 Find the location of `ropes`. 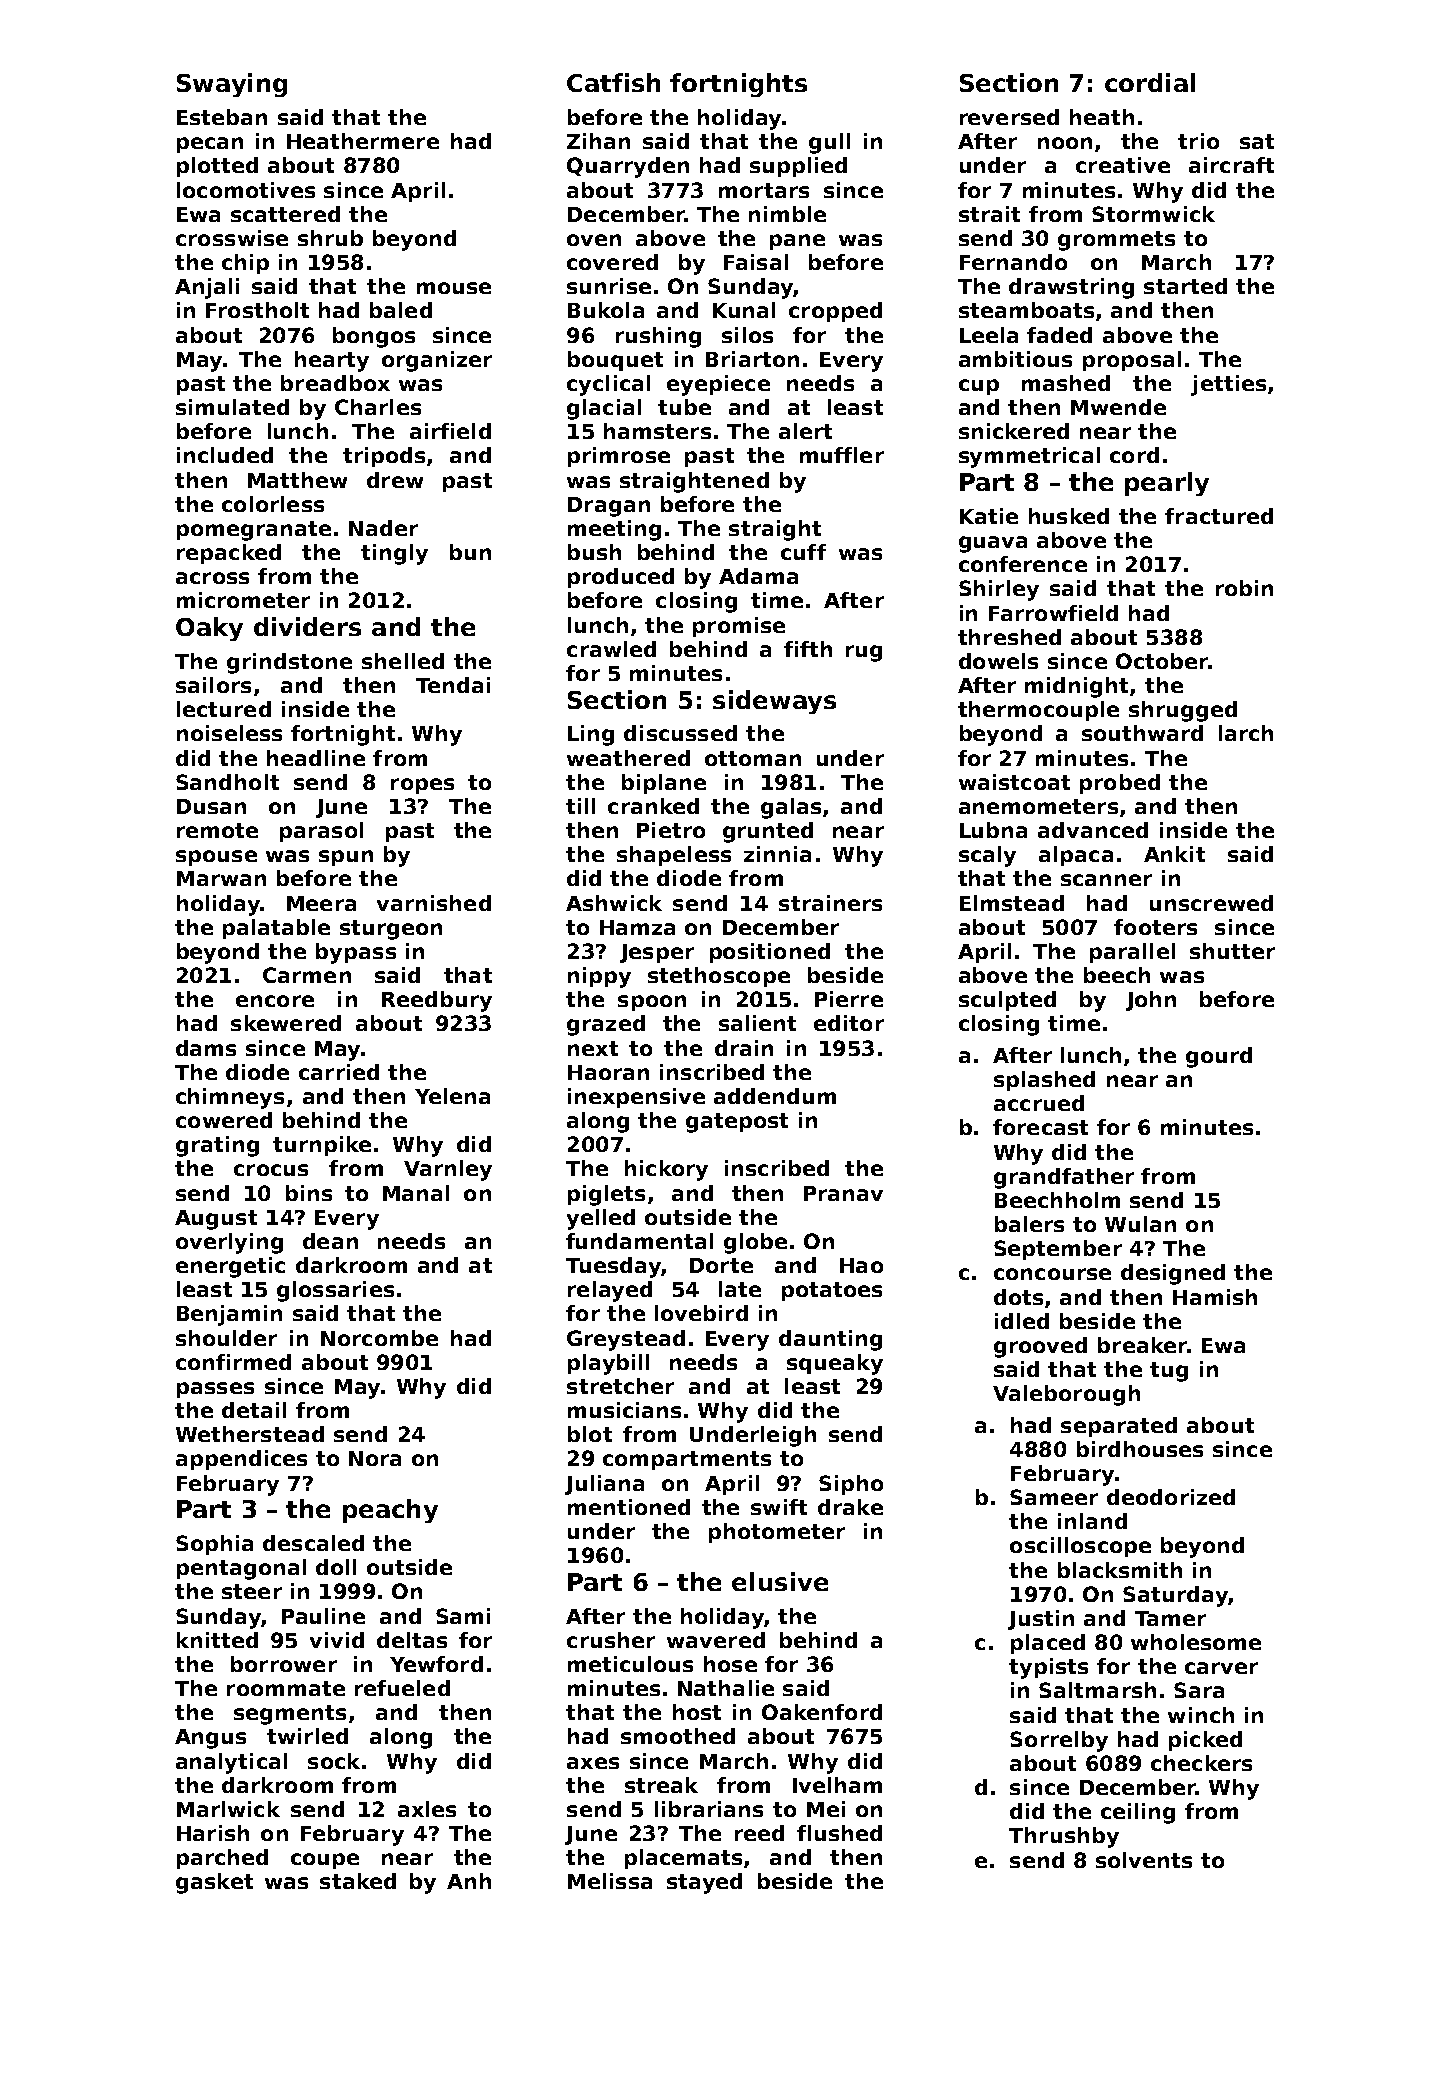

ropes is located at coordinates (422, 786).
